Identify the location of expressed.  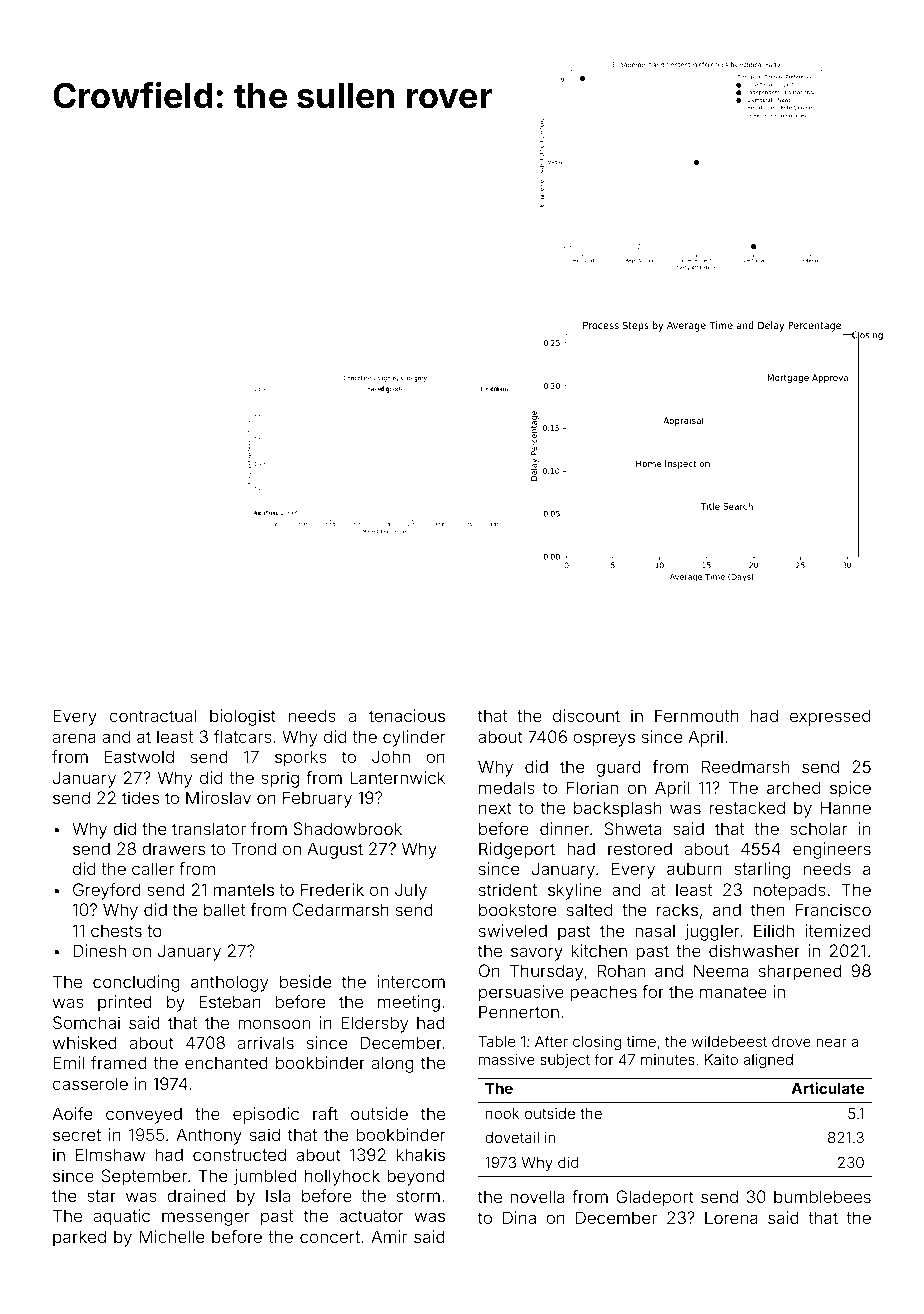
(830, 717).
